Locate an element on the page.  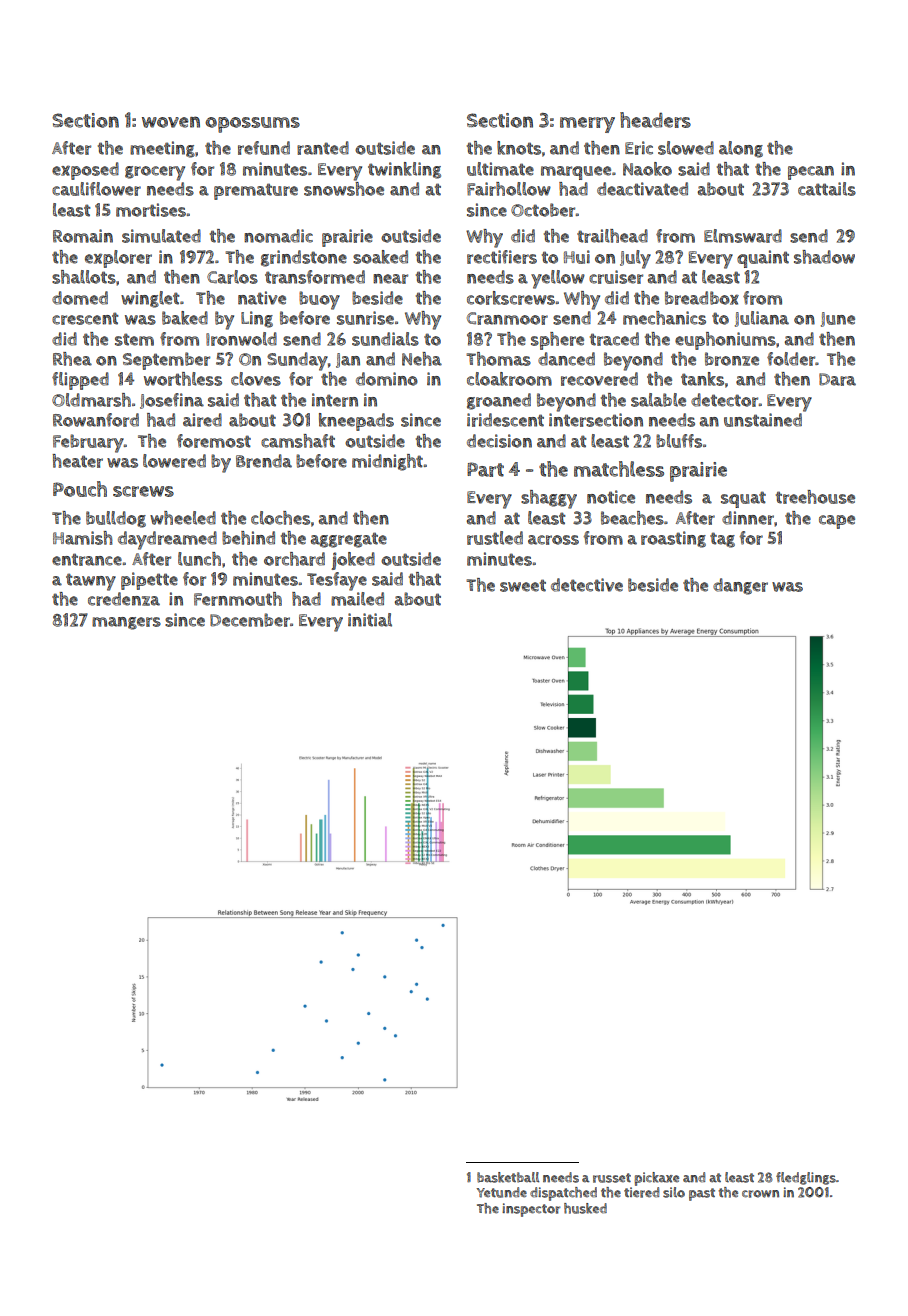
ranted is located at coordinates (323, 148).
